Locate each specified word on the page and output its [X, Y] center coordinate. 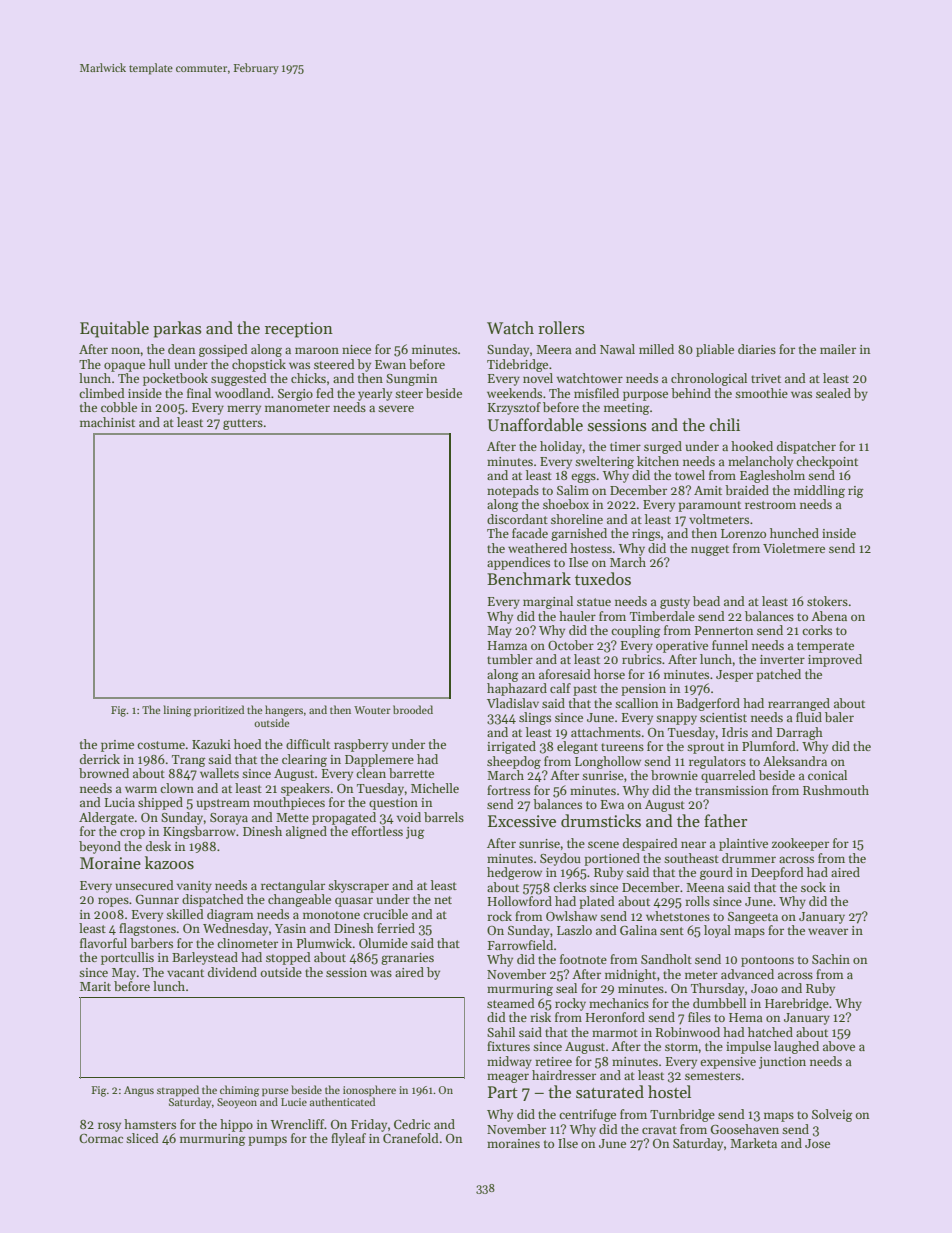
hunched [794, 533]
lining [177, 711]
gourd [716, 873]
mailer [838, 349]
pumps [267, 1141]
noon [126, 350]
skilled [185, 914]
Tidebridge [517, 365]
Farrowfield [520, 945]
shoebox [566, 504]
